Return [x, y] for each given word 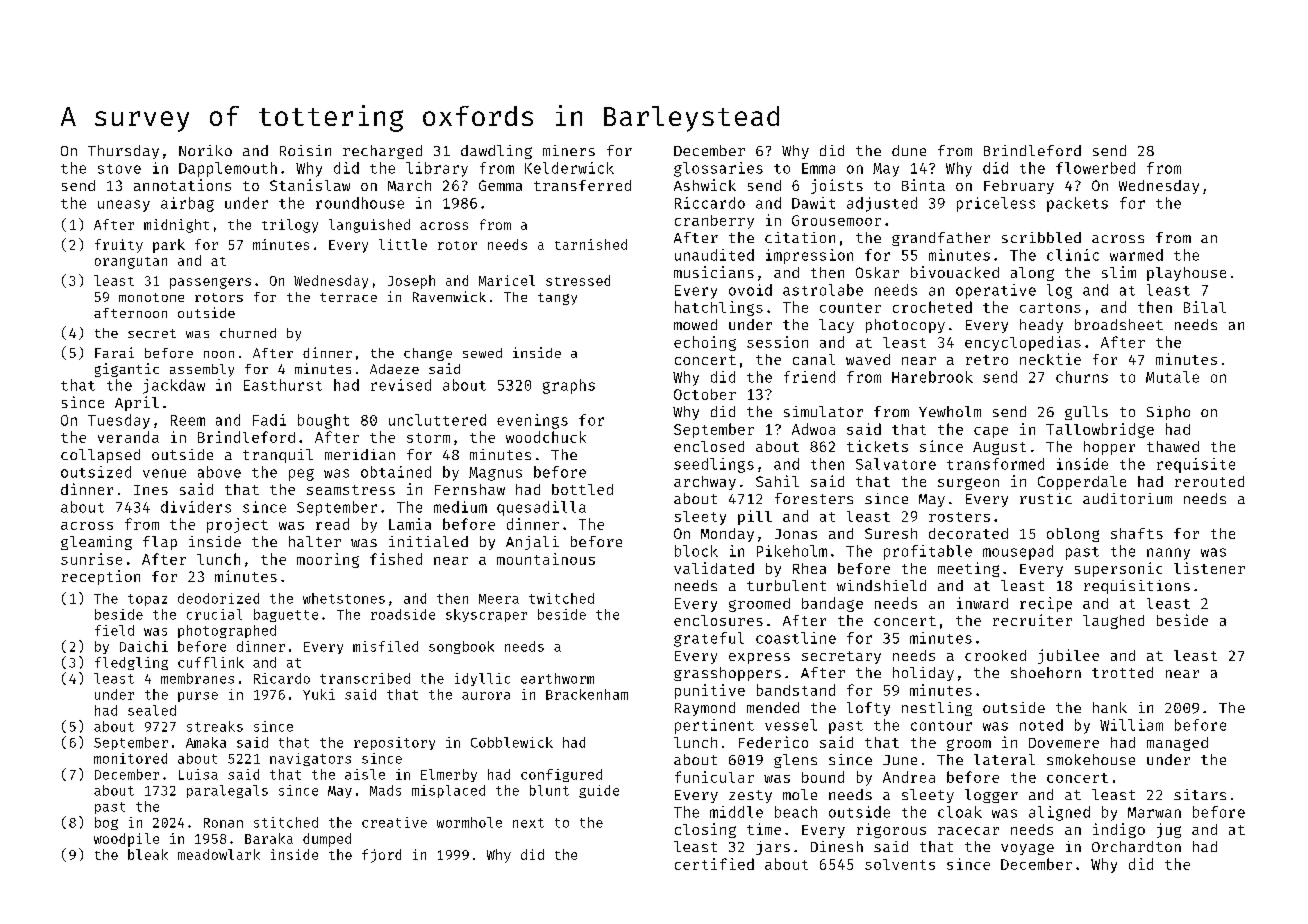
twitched [561, 598]
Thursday [123, 152]
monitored [130, 758]
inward [982, 603]
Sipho [1168, 413]
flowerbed [1095, 168]
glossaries [718, 169]
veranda [128, 437]
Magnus [495, 474]
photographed [227, 631]
